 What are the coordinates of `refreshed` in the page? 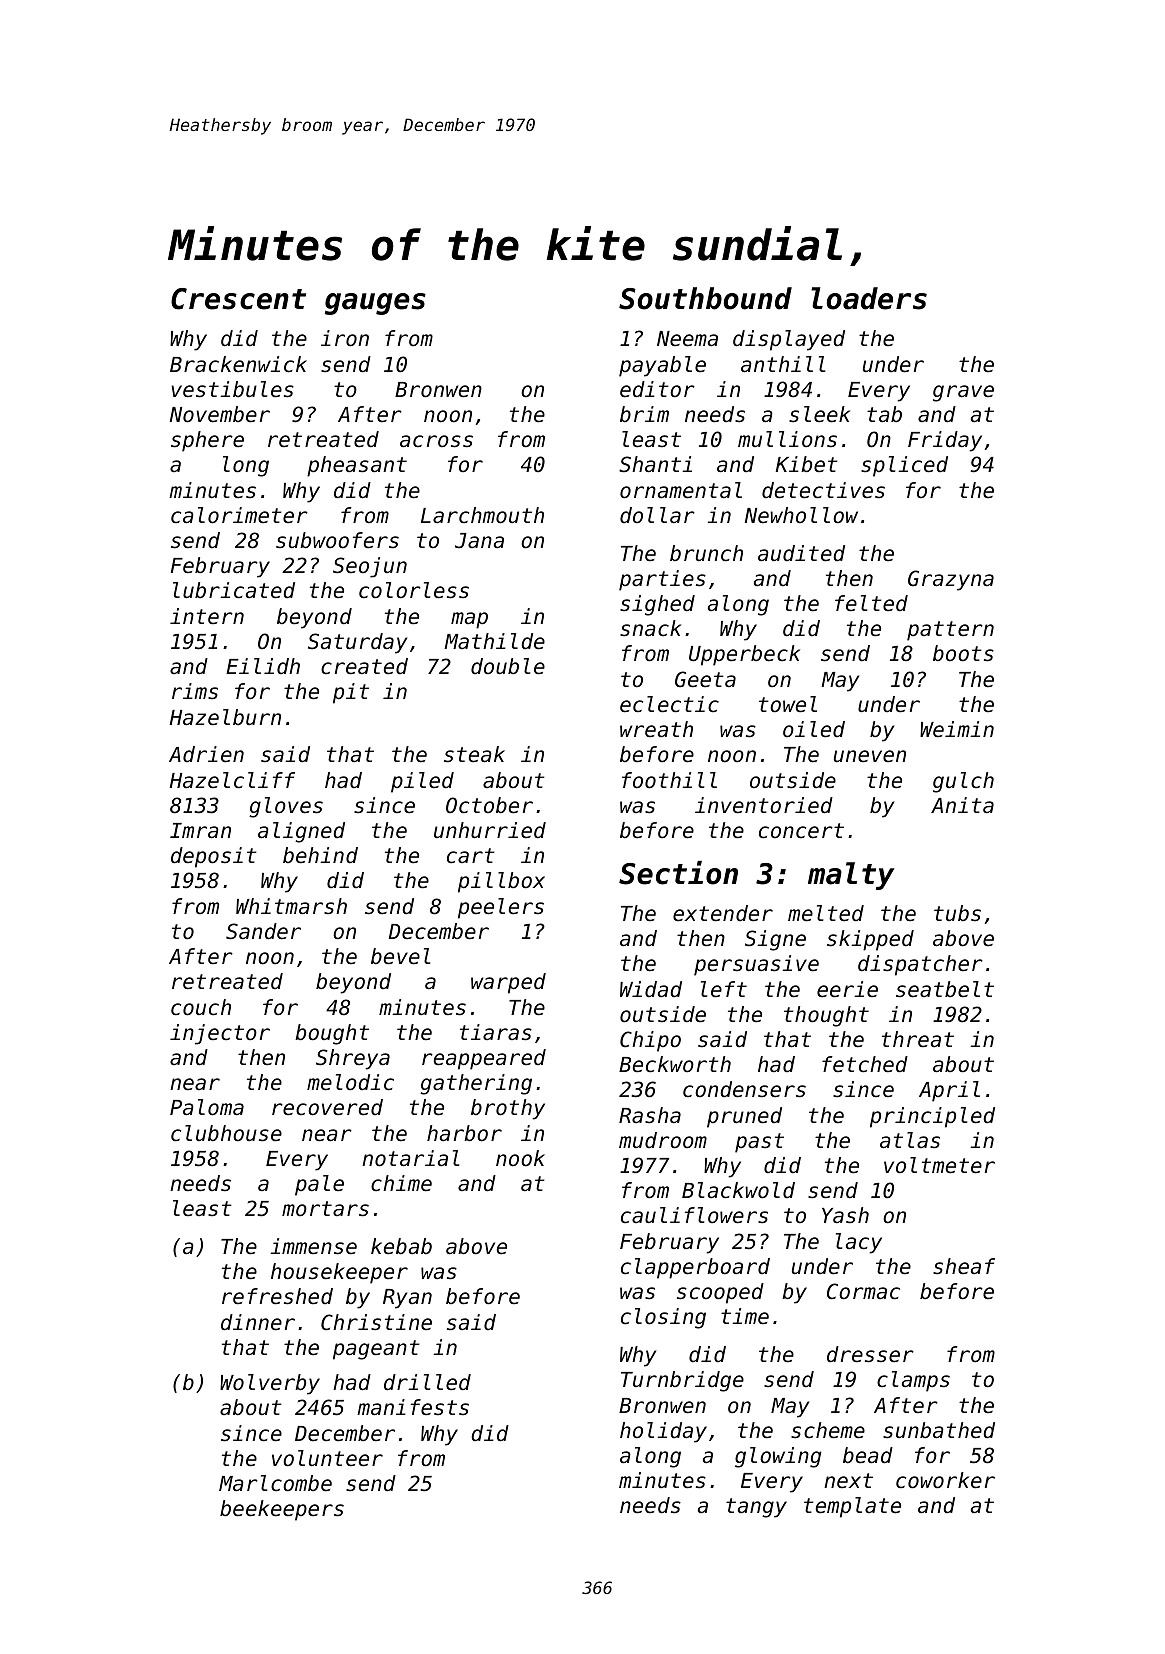 It's located at (277, 1296).
